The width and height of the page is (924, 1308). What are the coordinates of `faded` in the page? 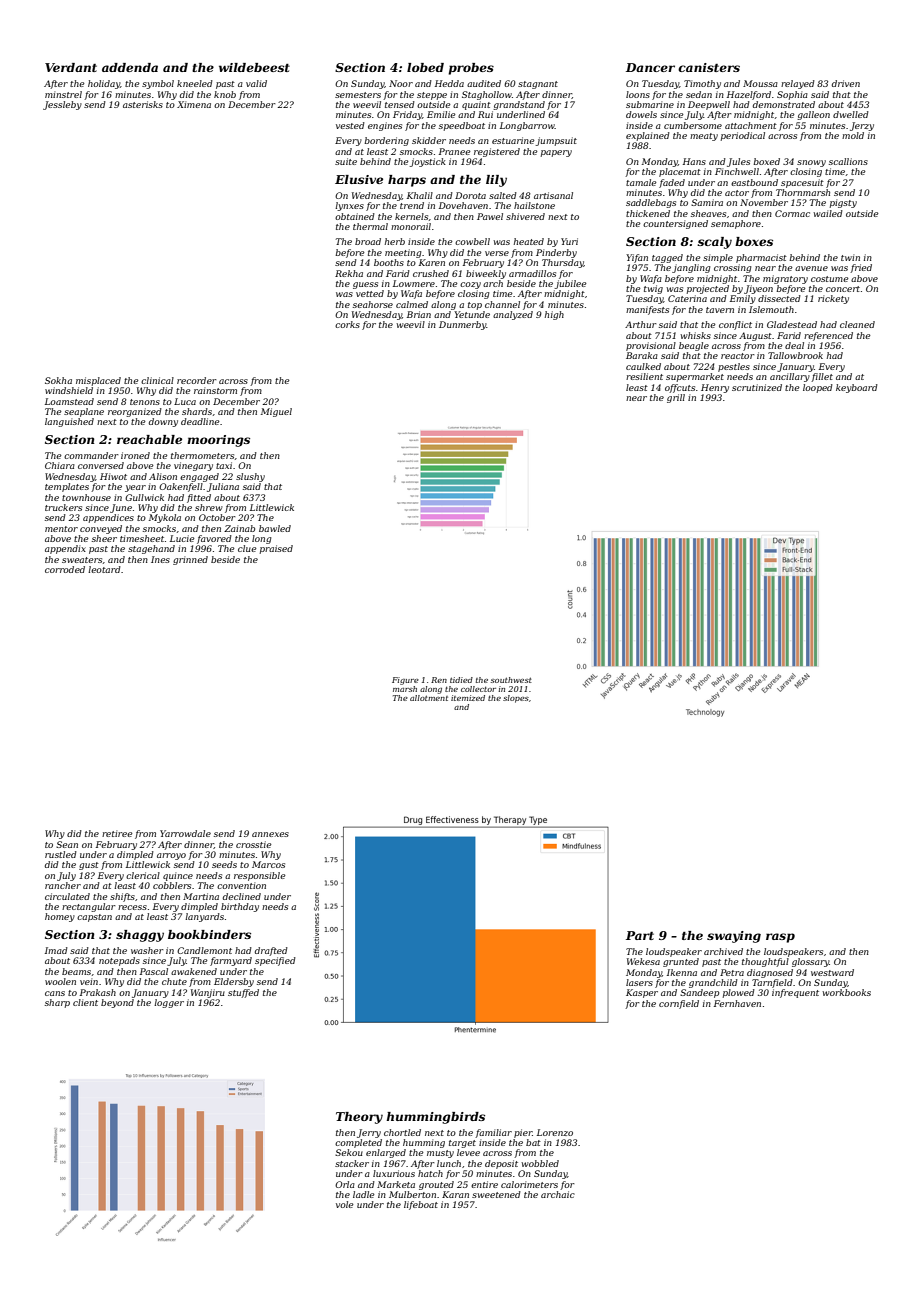 It's located at (672, 183).
